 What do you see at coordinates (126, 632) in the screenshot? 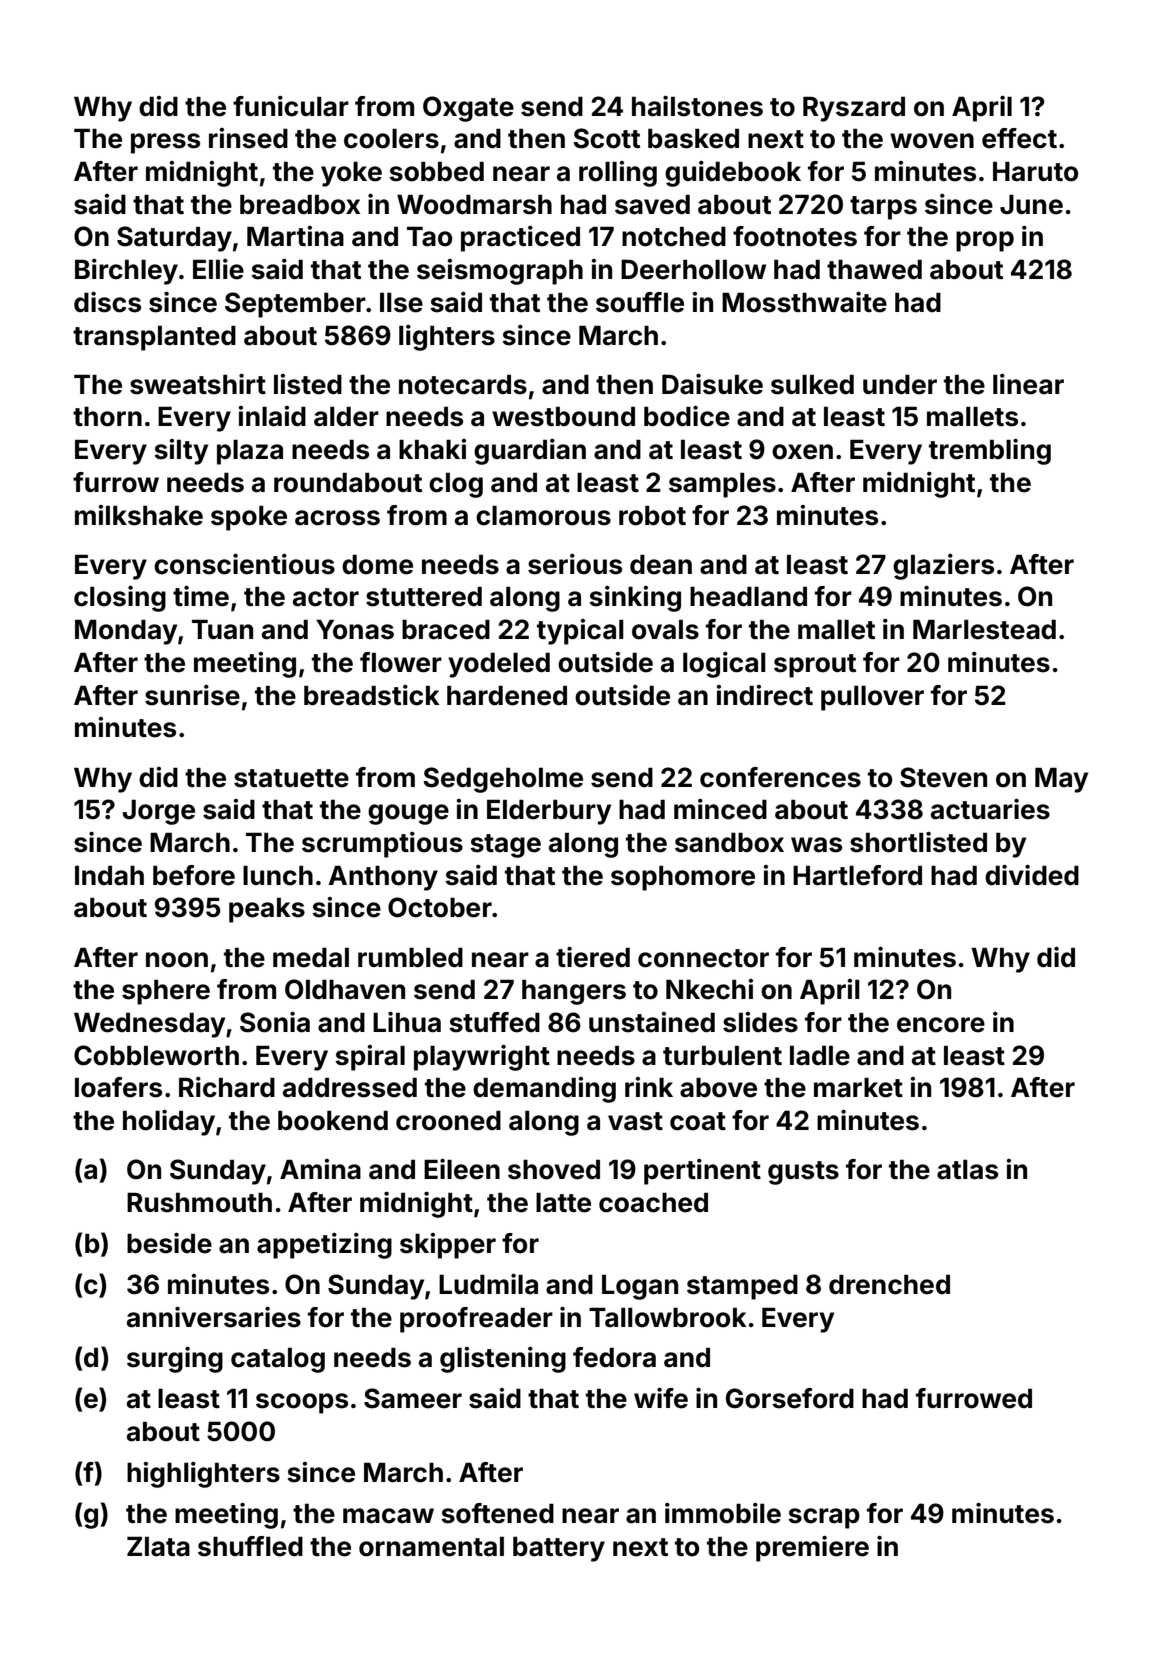
I see `Monday` at bounding box center [126, 632].
